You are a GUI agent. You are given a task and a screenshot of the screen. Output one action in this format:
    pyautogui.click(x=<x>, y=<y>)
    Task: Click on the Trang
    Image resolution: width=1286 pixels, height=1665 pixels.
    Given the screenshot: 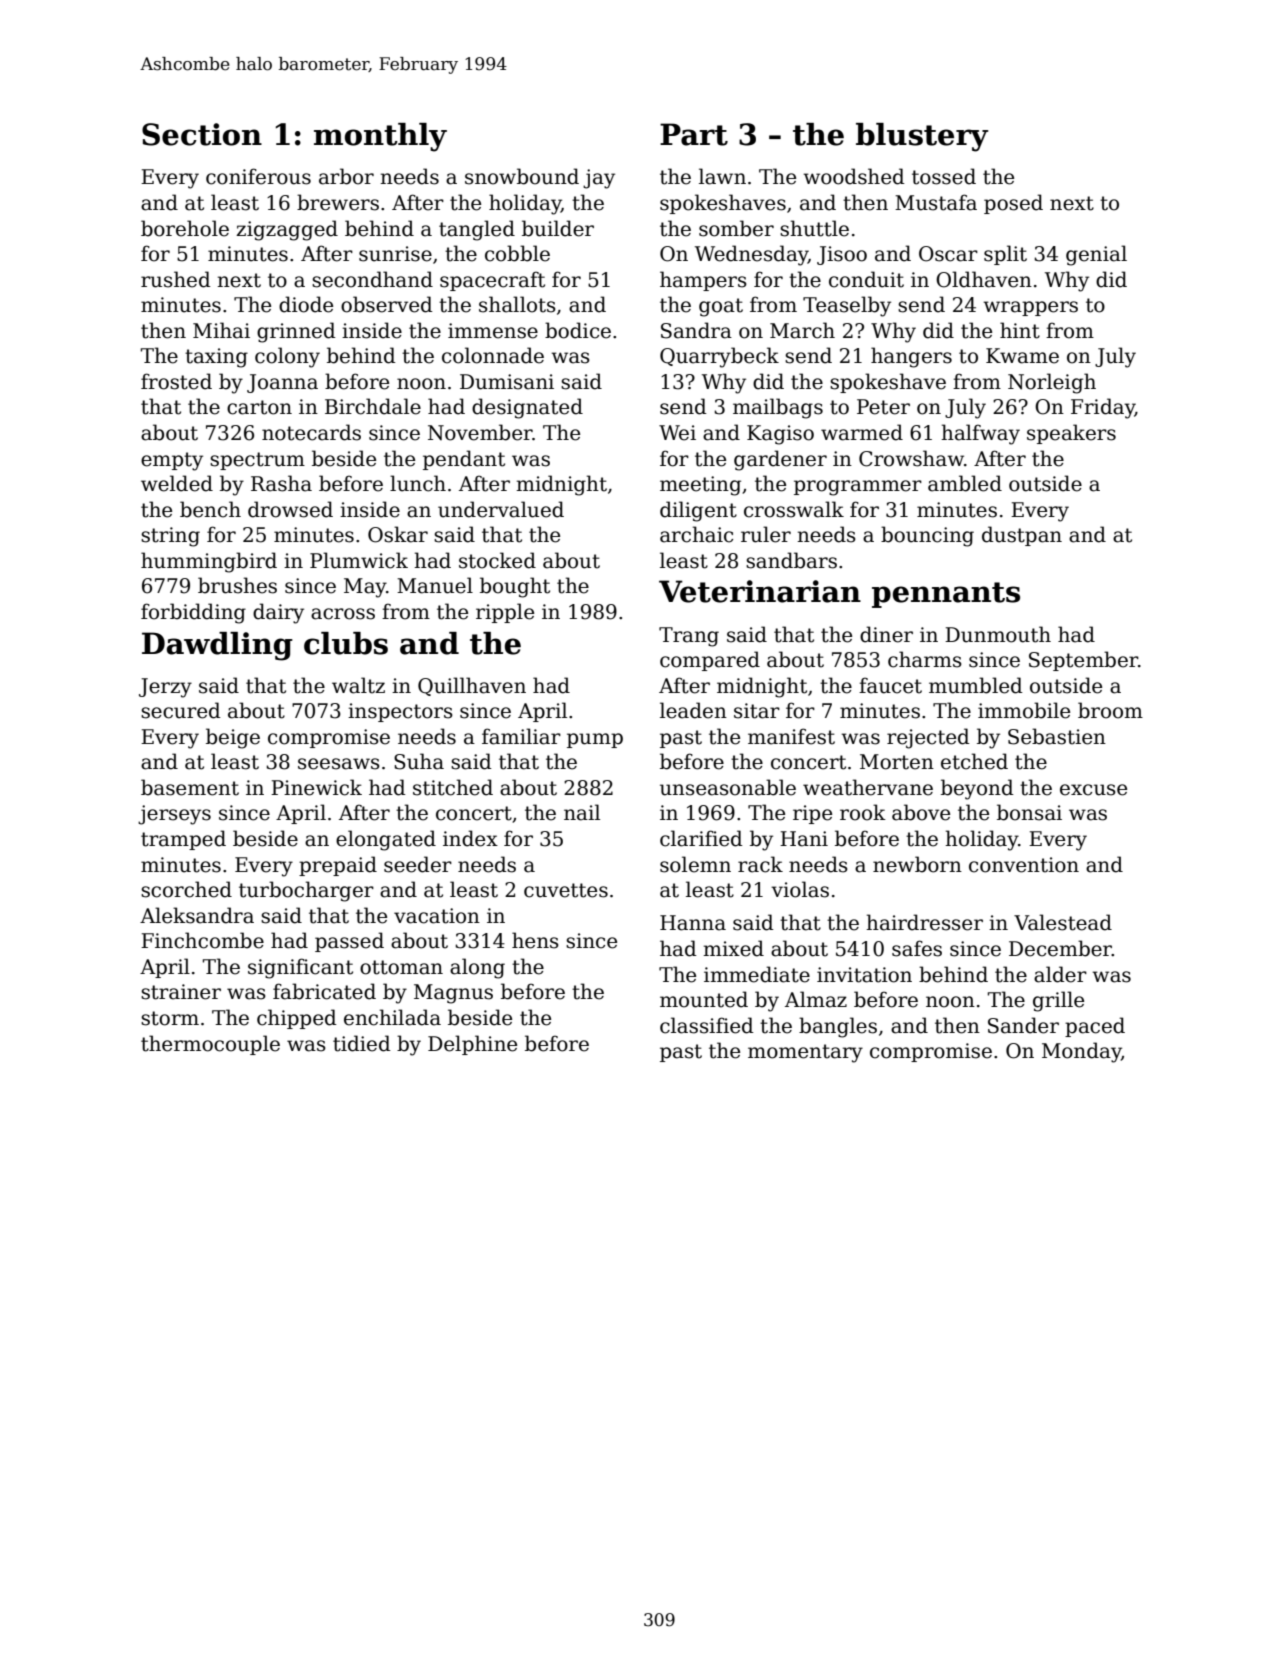 What is the action you would take?
    pyautogui.click(x=689, y=637)
